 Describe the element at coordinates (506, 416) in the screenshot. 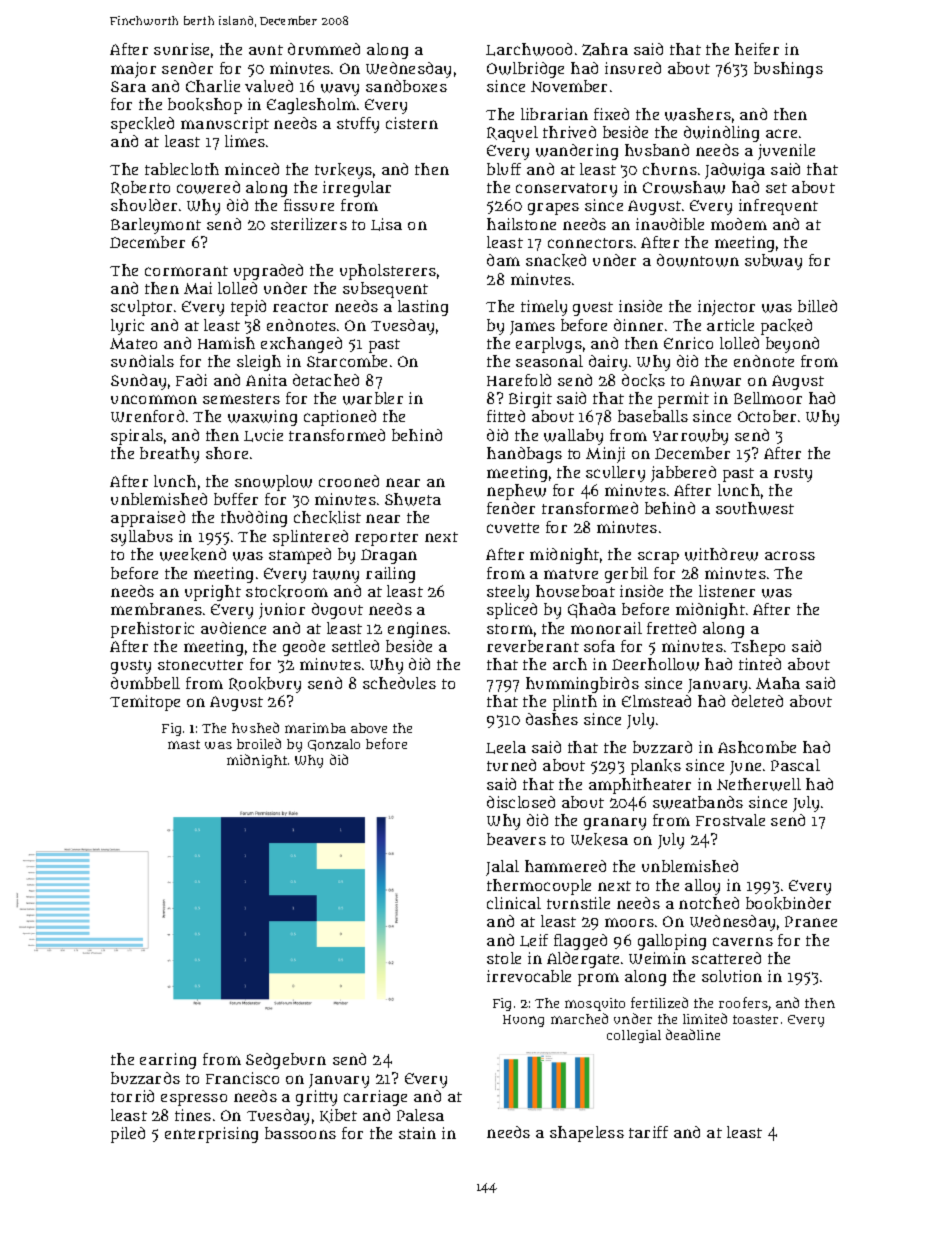

I see `fitted` at that location.
